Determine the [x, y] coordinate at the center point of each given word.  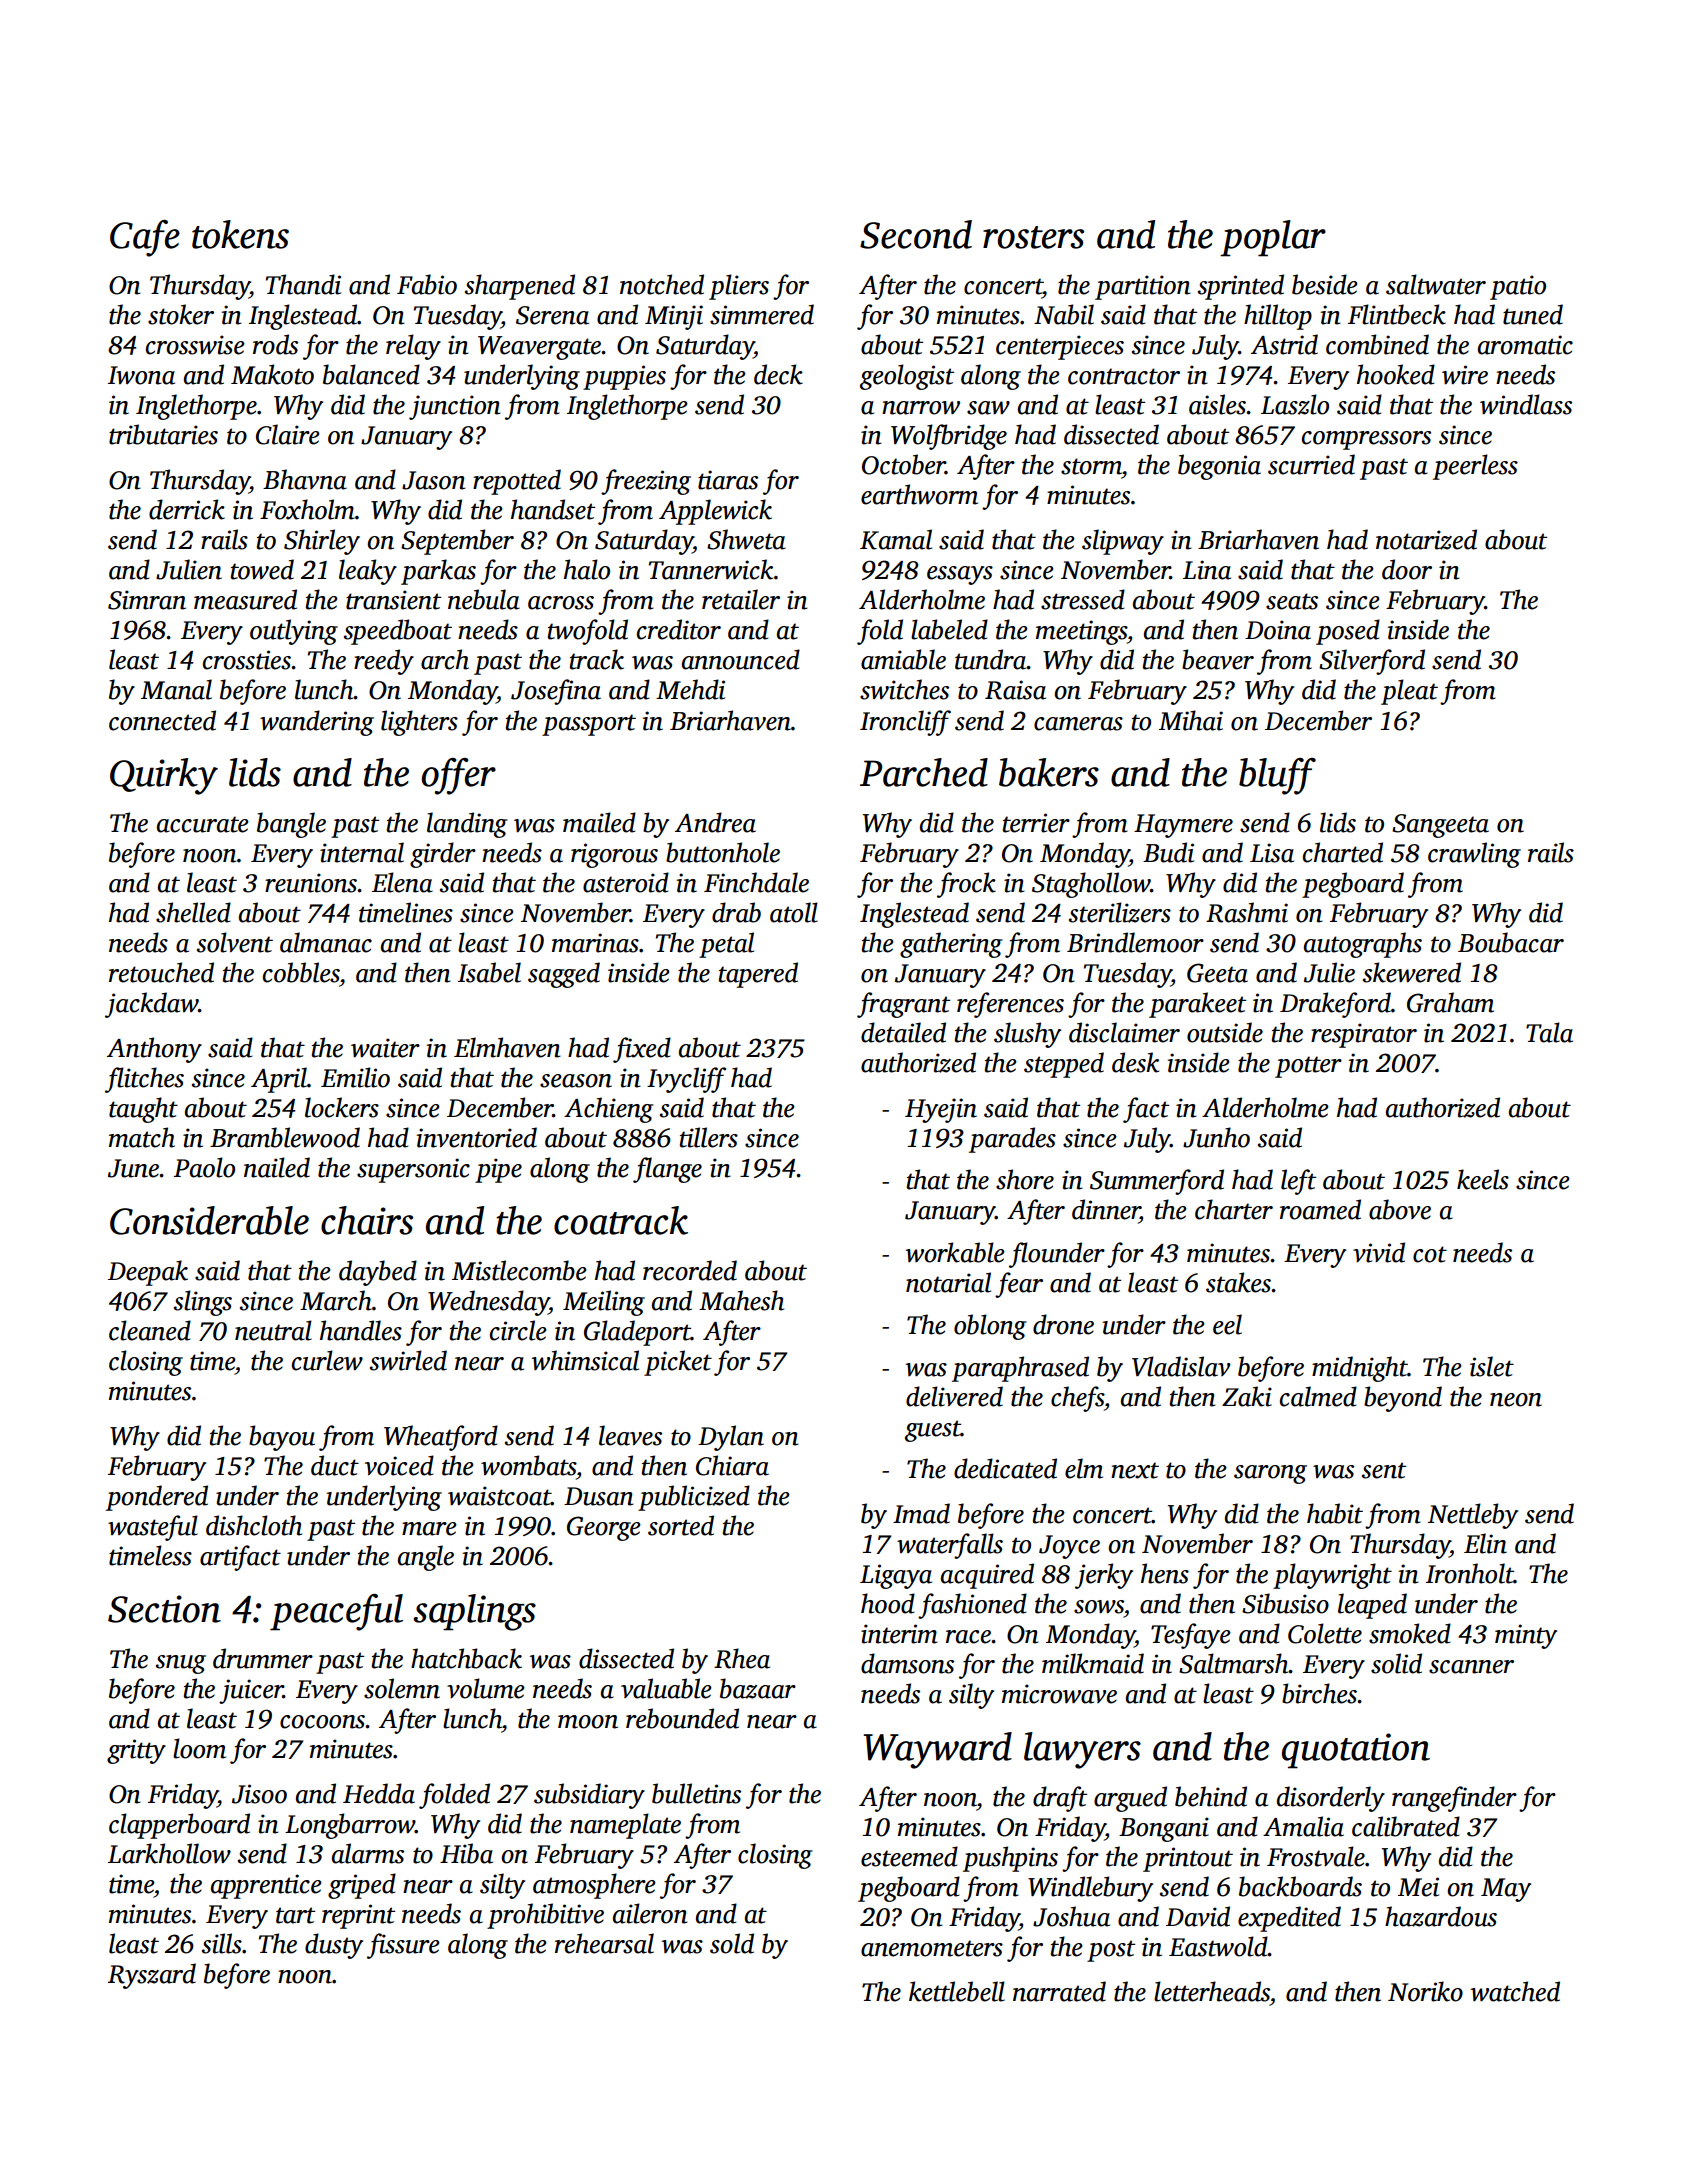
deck [778, 374]
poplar [1273, 238]
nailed [277, 1167]
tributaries [163, 434]
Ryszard [152, 1976]
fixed [642, 1050]
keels [1483, 1179]
